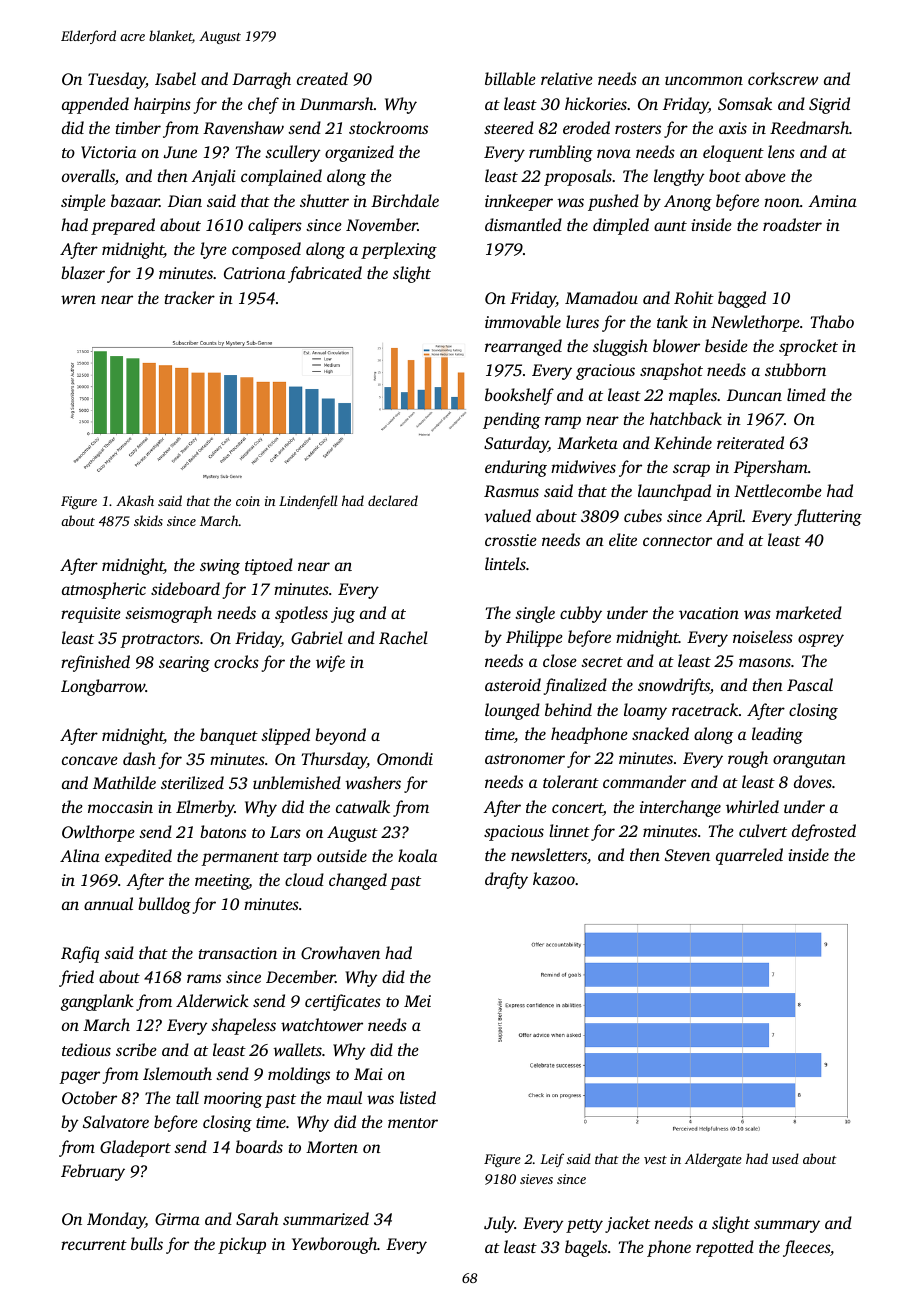 This document has height=1311, width=924. What do you see at coordinates (552, 1160) in the document?
I see `Leif` at bounding box center [552, 1160].
